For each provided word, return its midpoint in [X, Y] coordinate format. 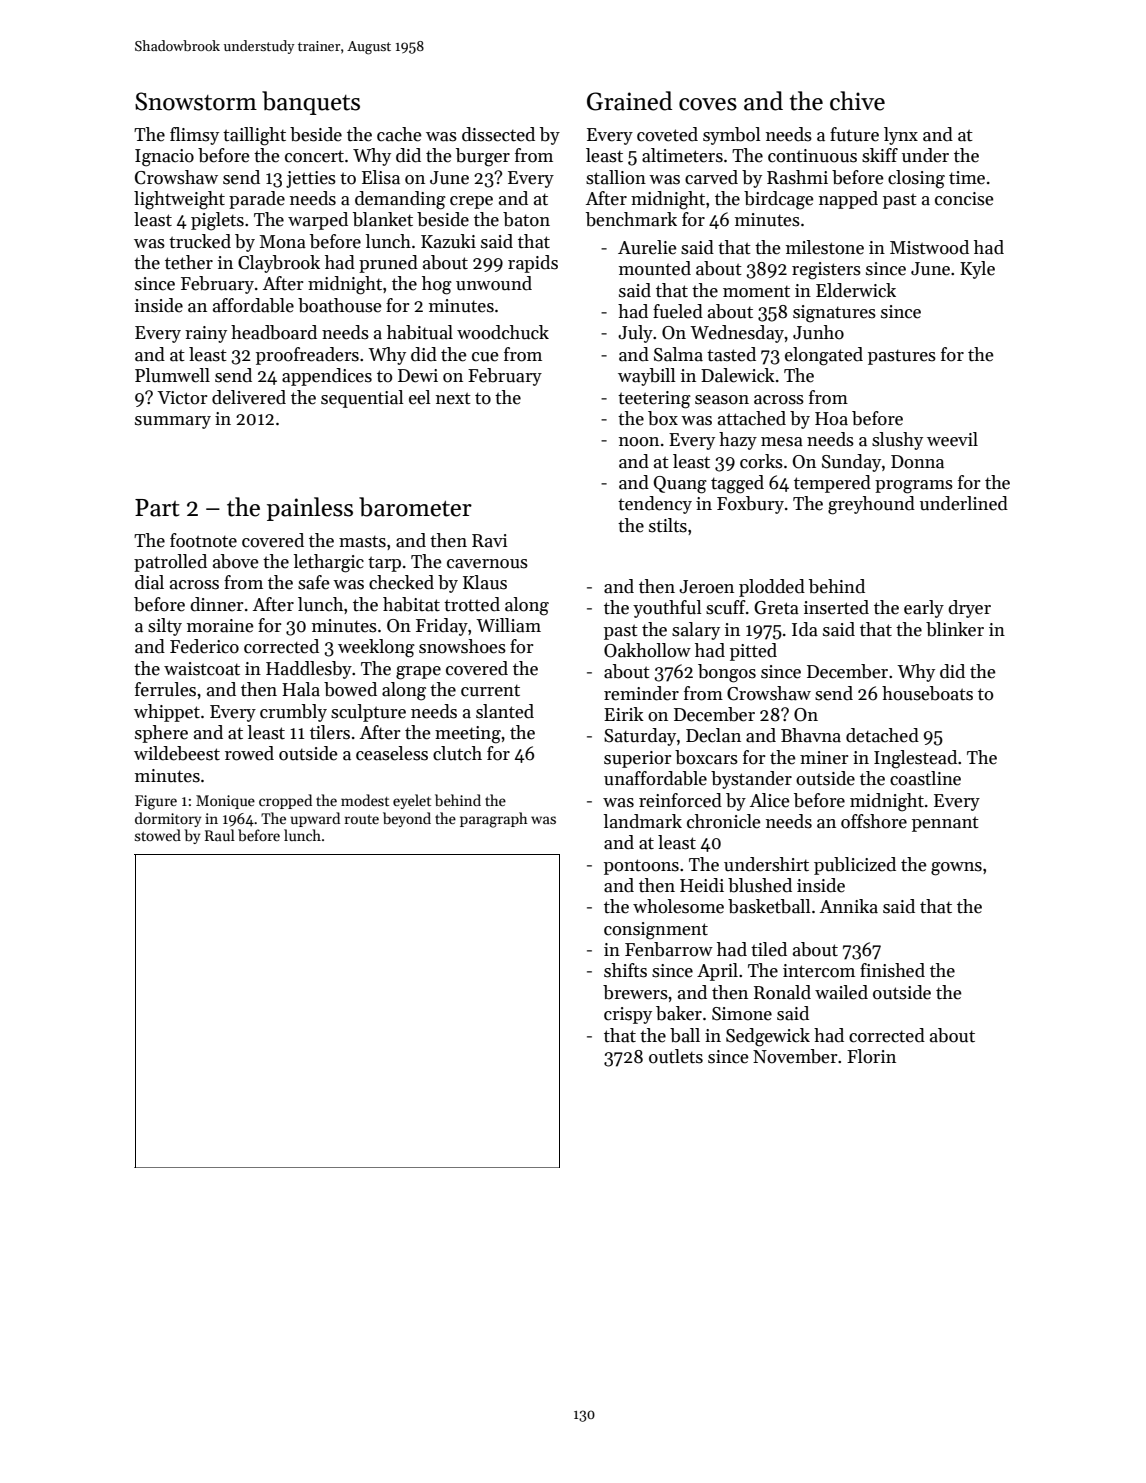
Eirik [624, 714]
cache [399, 134]
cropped [285, 801]
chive [857, 101]
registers [826, 271]
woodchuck [503, 332]
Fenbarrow [669, 949]
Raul [220, 835]
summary [173, 422]
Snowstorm [196, 101]
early [924, 609]
